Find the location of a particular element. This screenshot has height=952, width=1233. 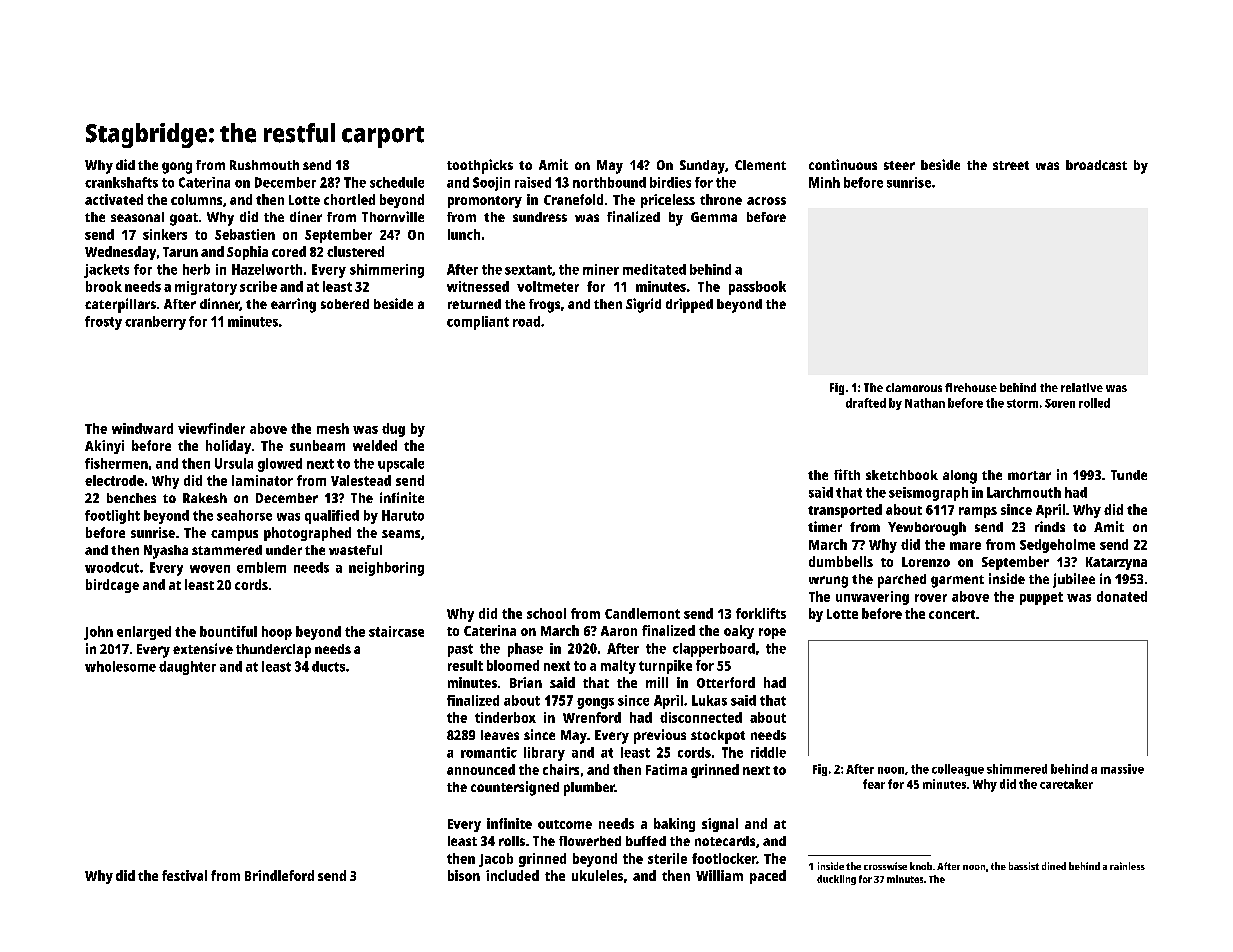

Thornville is located at coordinates (393, 216).
